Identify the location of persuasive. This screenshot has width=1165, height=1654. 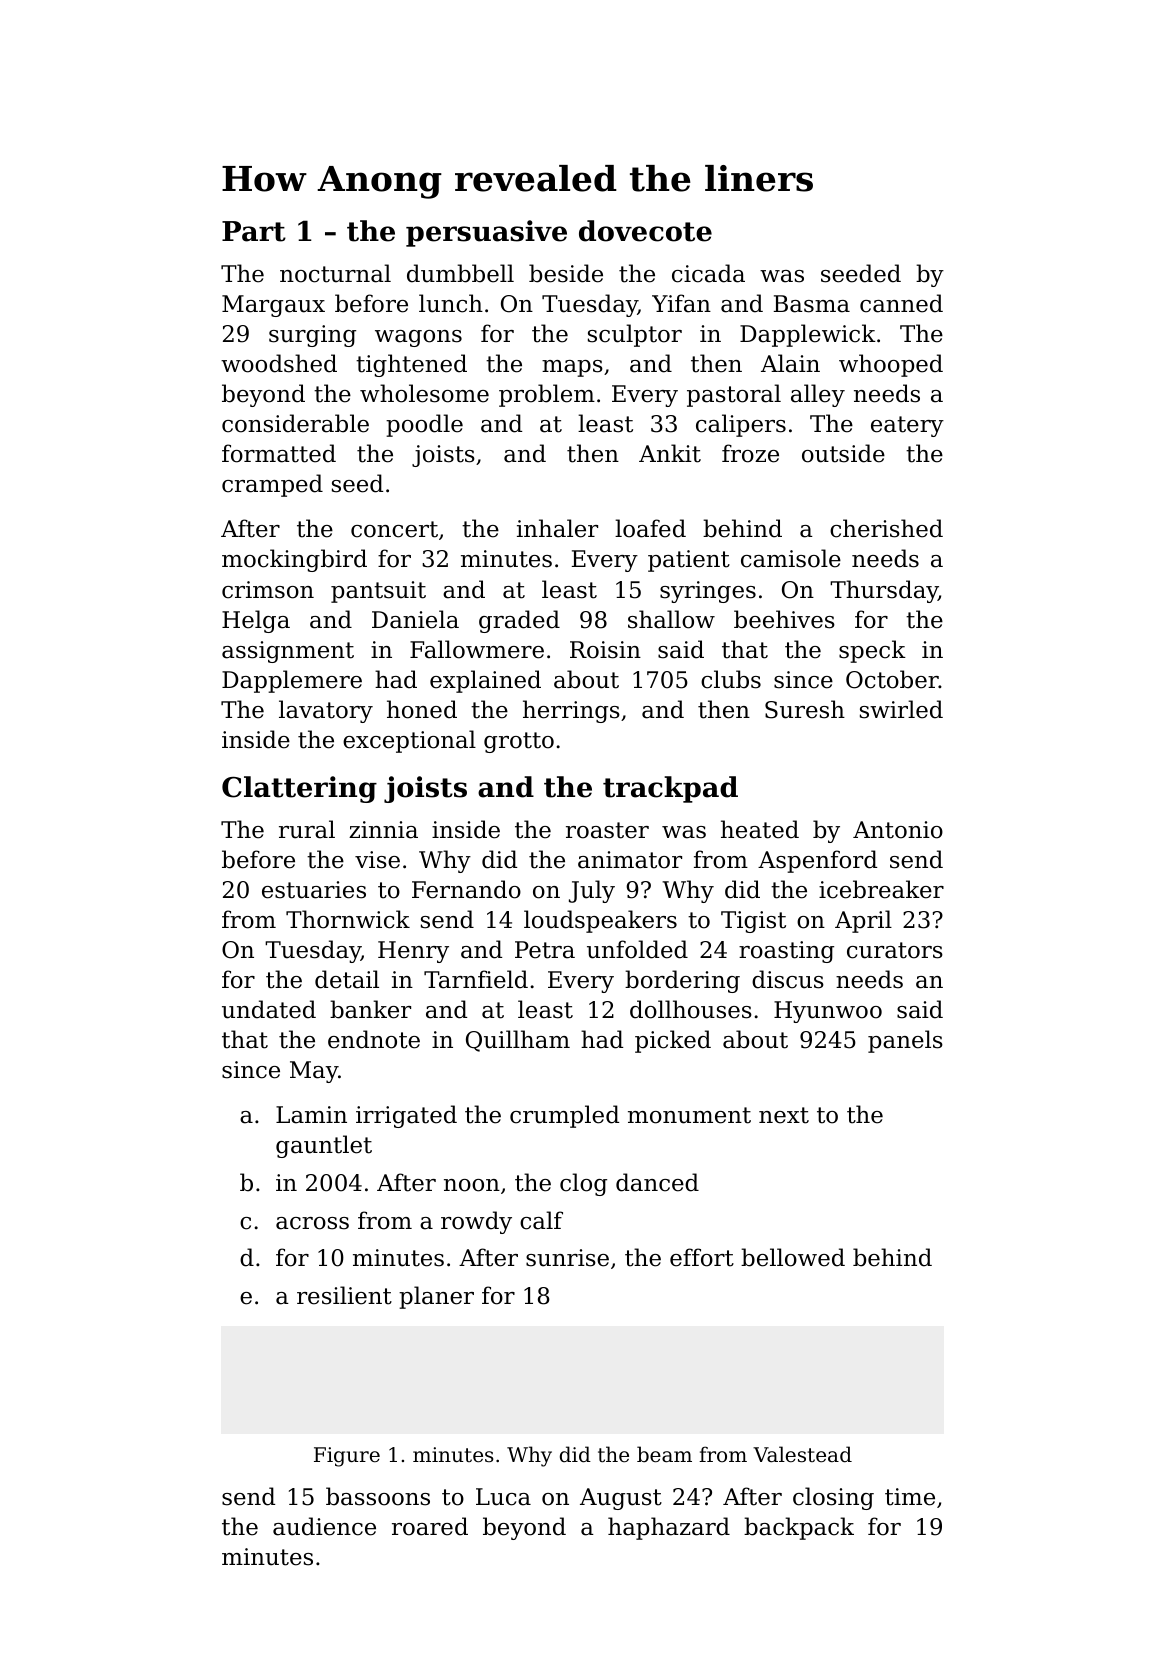
(486, 233).
